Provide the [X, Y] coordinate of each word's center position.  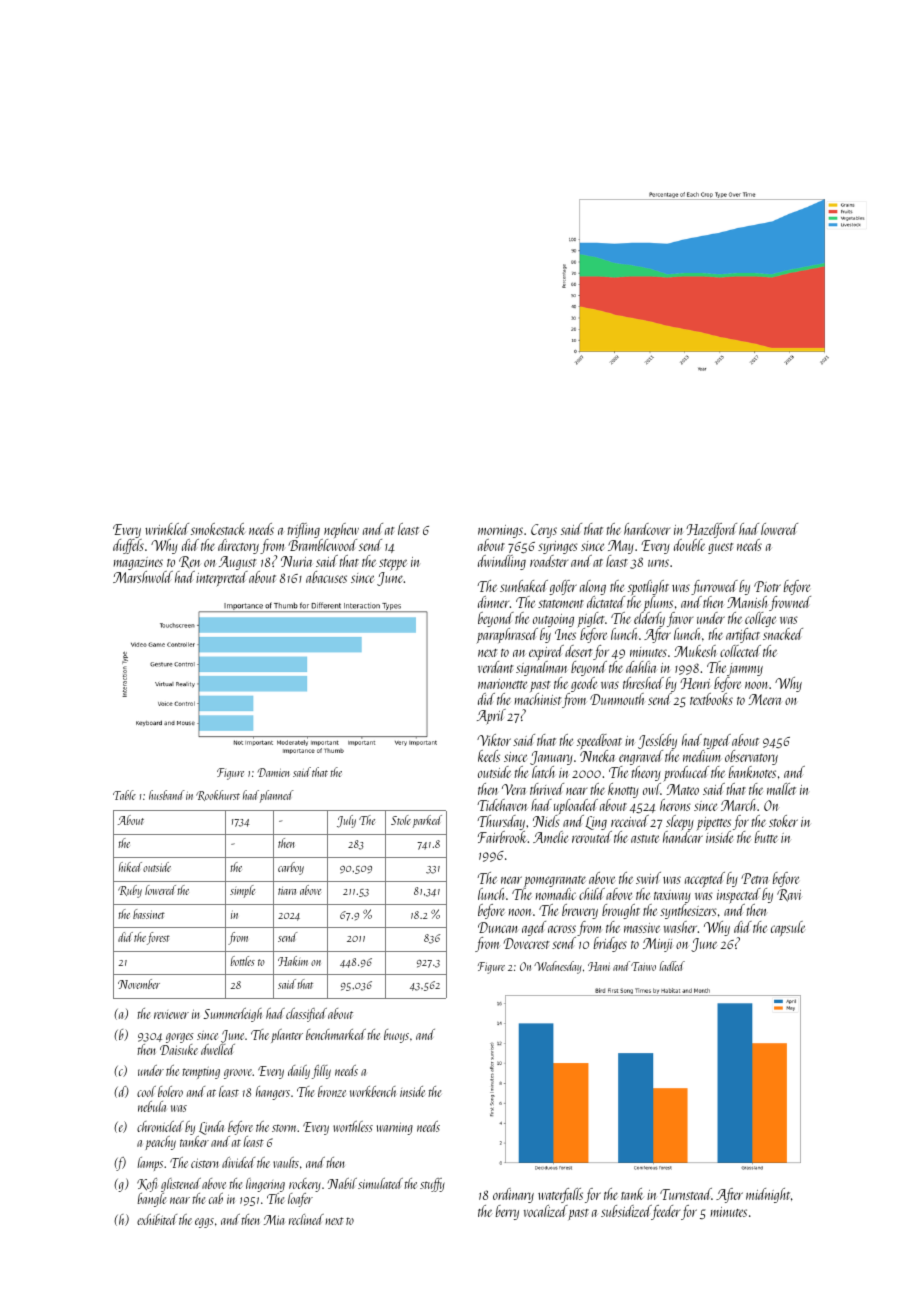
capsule [788, 928]
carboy [291, 868]
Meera [765, 699]
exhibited [157, 1219]
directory [238, 546]
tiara [287, 891]
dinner [493, 602]
